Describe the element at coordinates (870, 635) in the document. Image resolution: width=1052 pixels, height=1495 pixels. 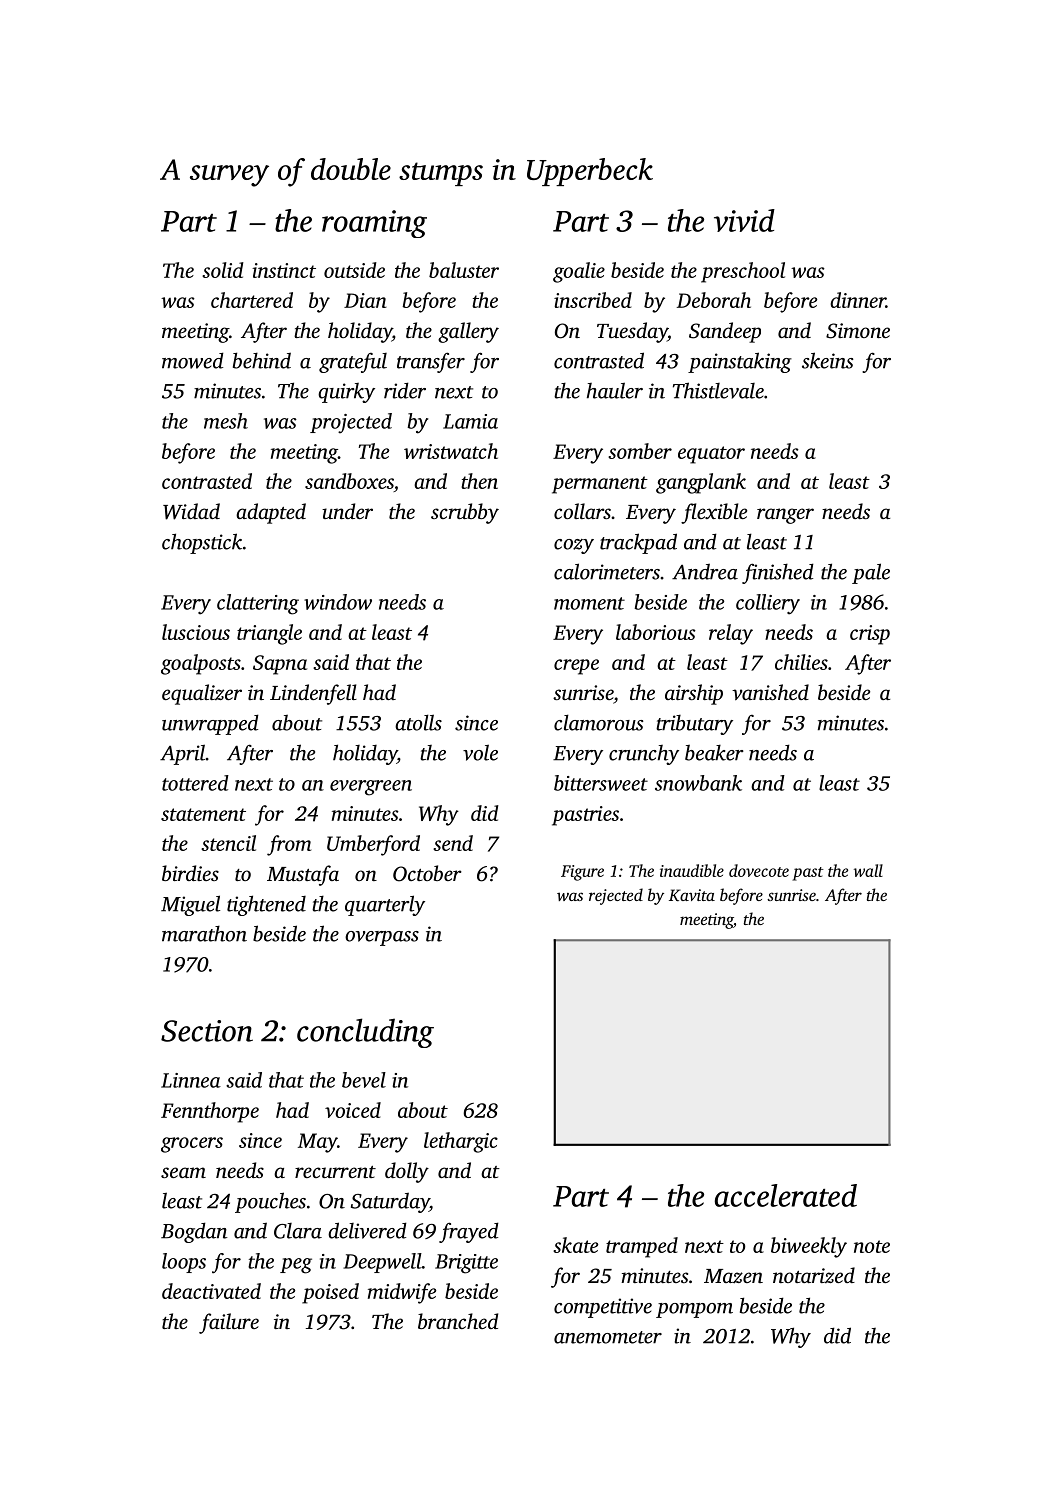
I see `crisp` at that location.
